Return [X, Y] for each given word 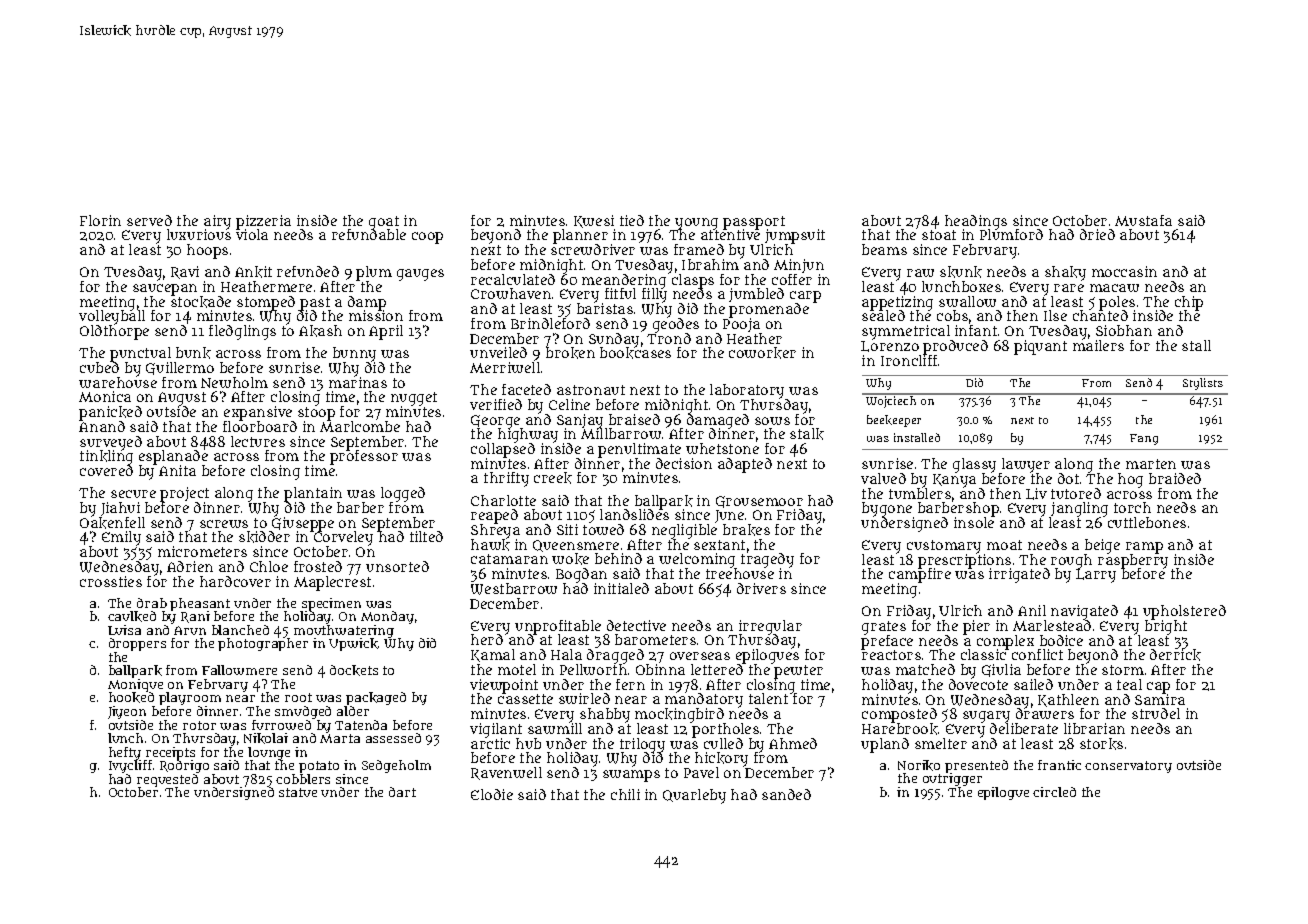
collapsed [503, 450]
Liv [1036, 494]
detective [636, 625]
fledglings [242, 332]
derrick [1175, 655]
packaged [376, 698]
